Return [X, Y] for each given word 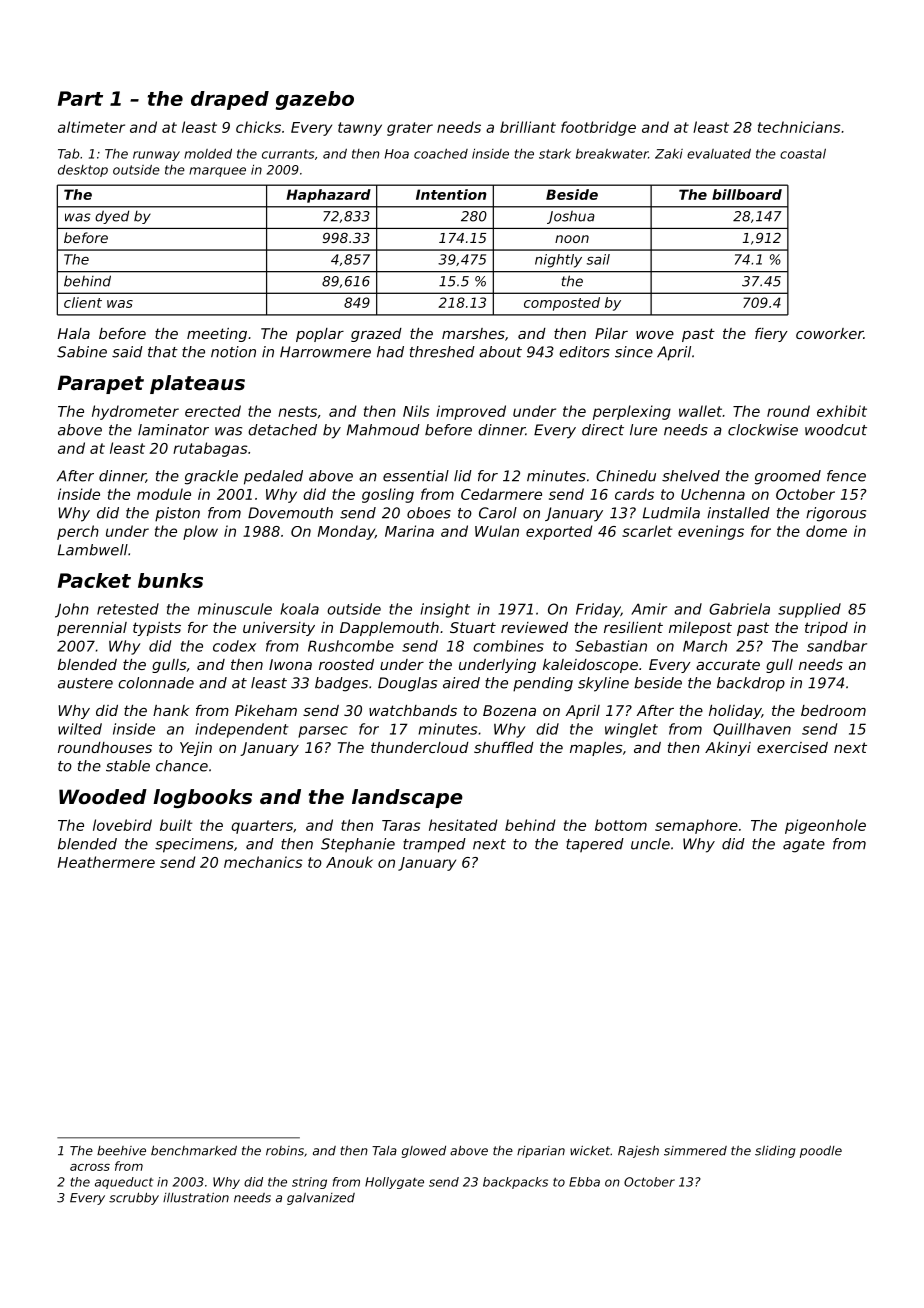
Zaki [669, 154]
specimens [194, 845]
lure [643, 430]
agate [804, 846]
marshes [473, 333]
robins [285, 1151]
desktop [83, 171]
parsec [323, 732]
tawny [360, 129]
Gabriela [739, 609]
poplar [320, 335]
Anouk [349, 862]
